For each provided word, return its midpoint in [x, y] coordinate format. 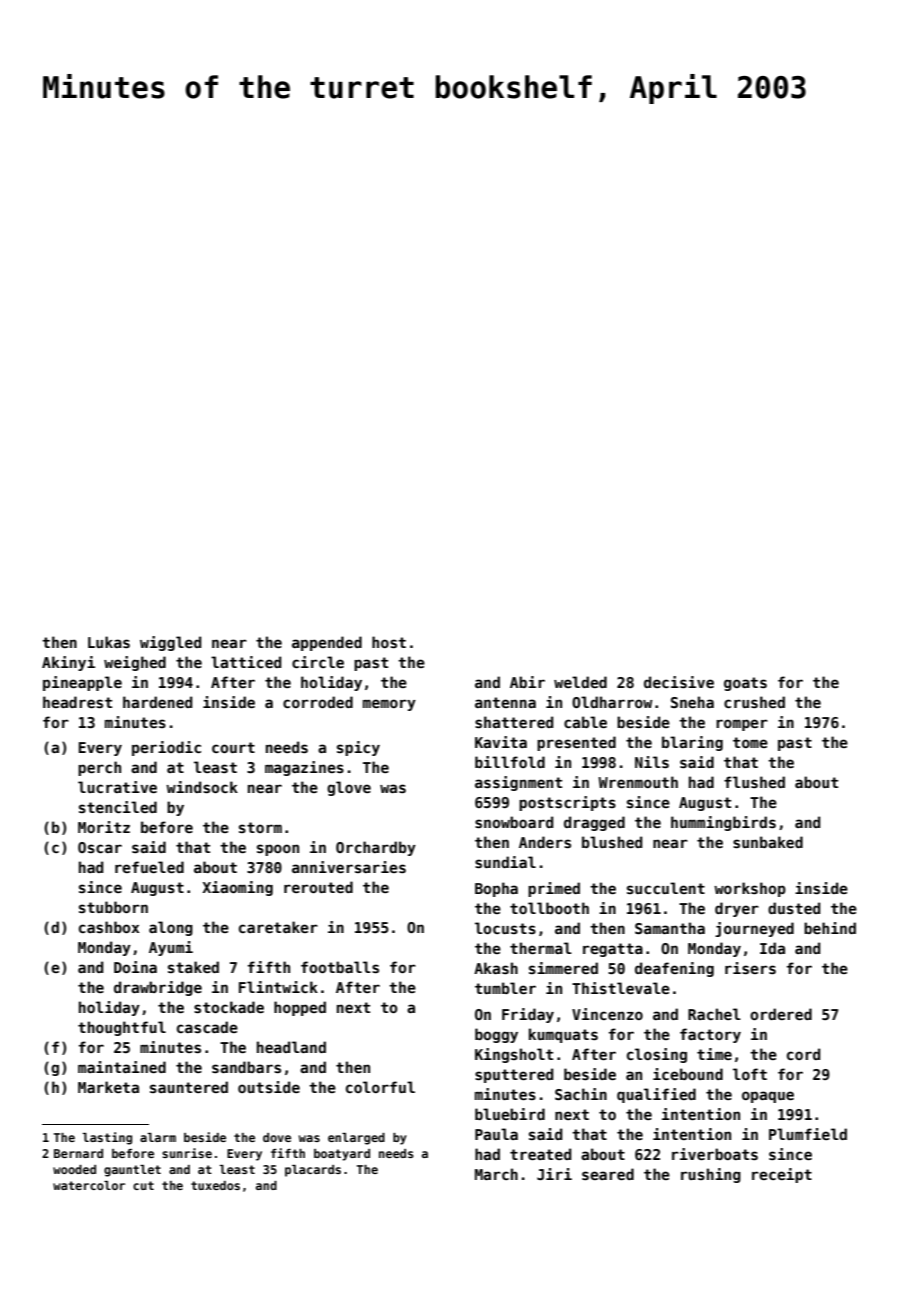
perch [99, 768]
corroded [318, 702]
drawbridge [158, 988]
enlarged [356, 1139]
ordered [781, 1014]
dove [277, 1137]
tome [750, 742]
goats [745, 684]
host [389, 642]
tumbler [505, 988]
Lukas [109, 642]
